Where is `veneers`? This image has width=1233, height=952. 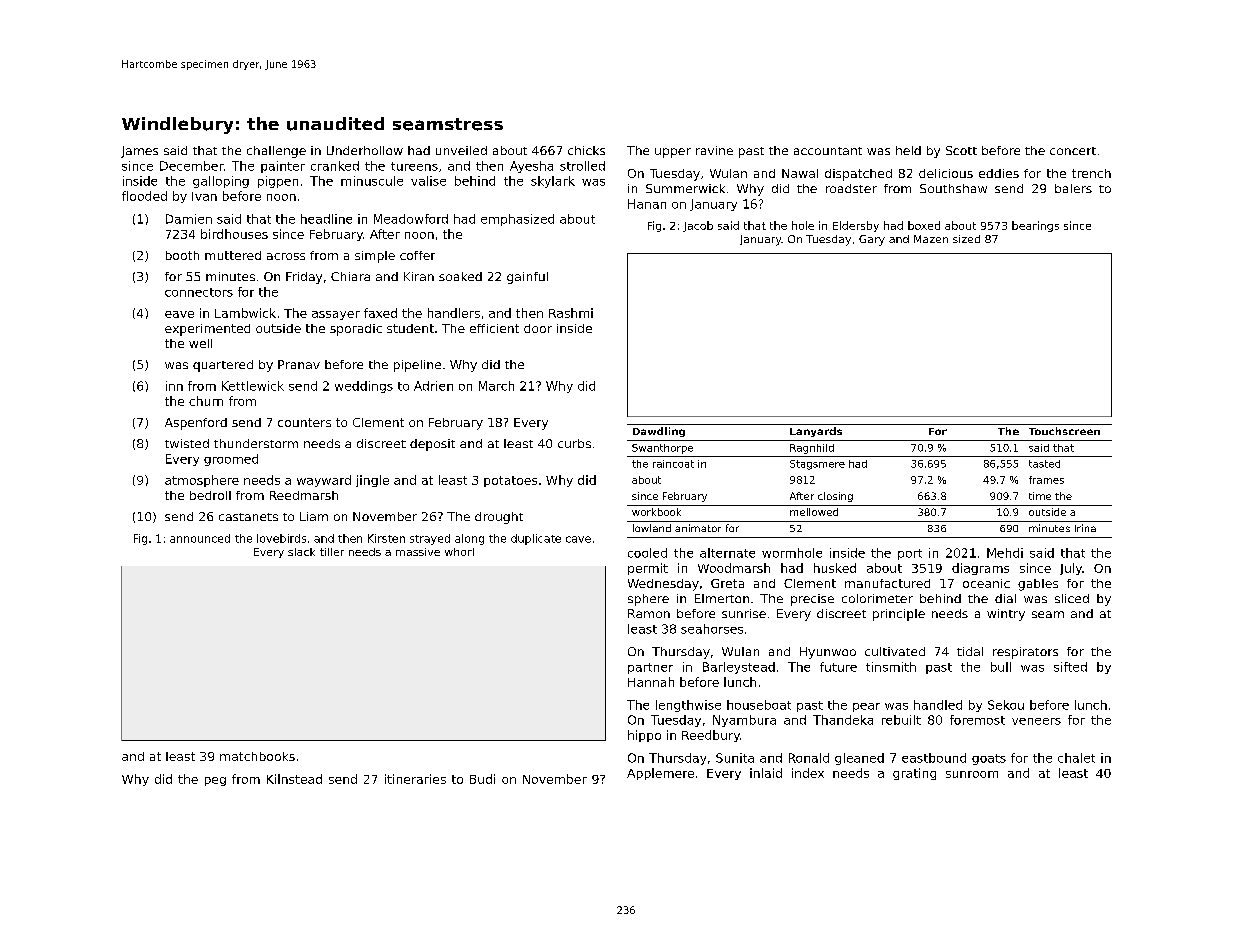
veneers is located at coordinates (1036, 721).
